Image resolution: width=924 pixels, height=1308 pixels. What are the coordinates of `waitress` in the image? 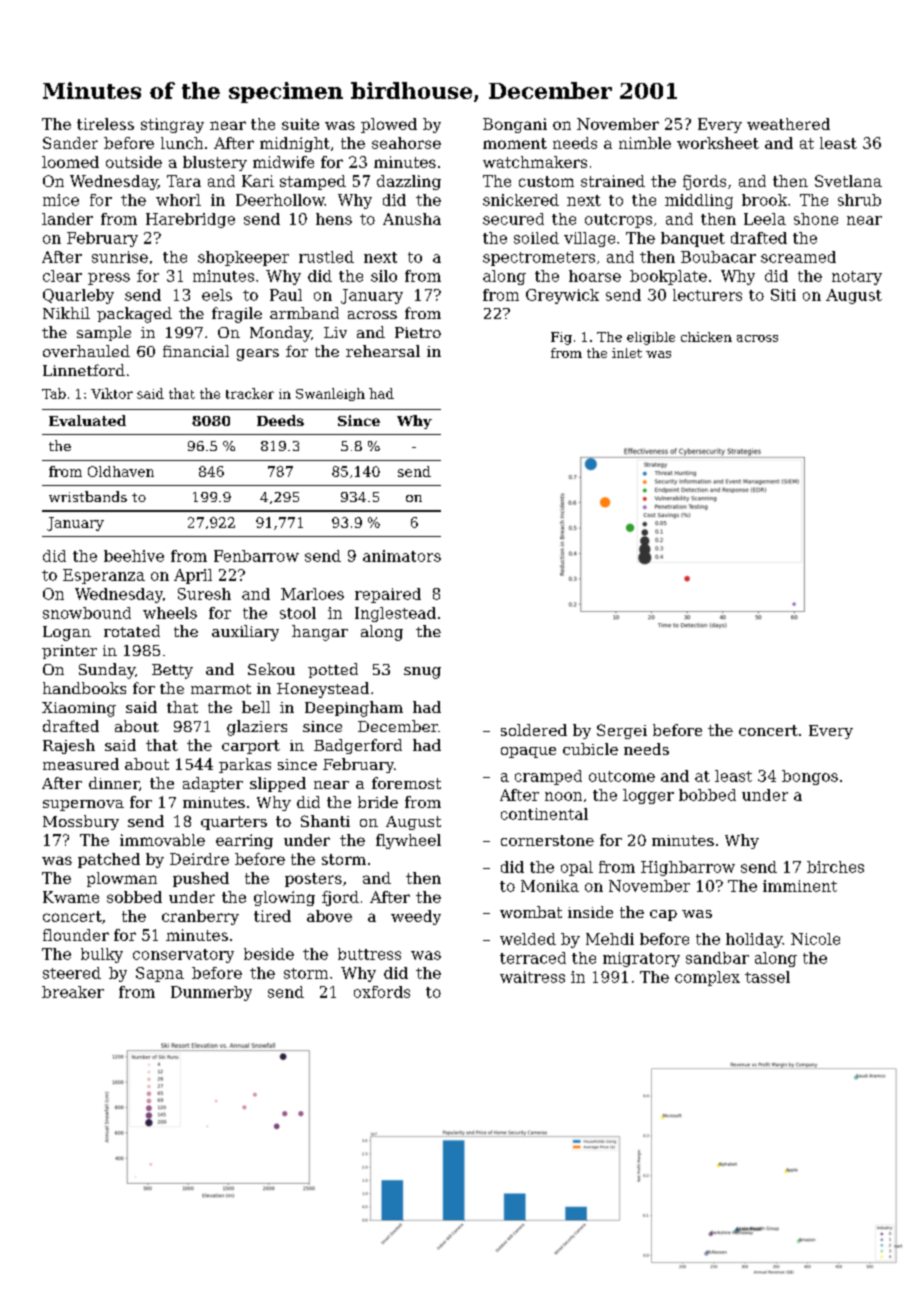 It's located at (532, 977).
